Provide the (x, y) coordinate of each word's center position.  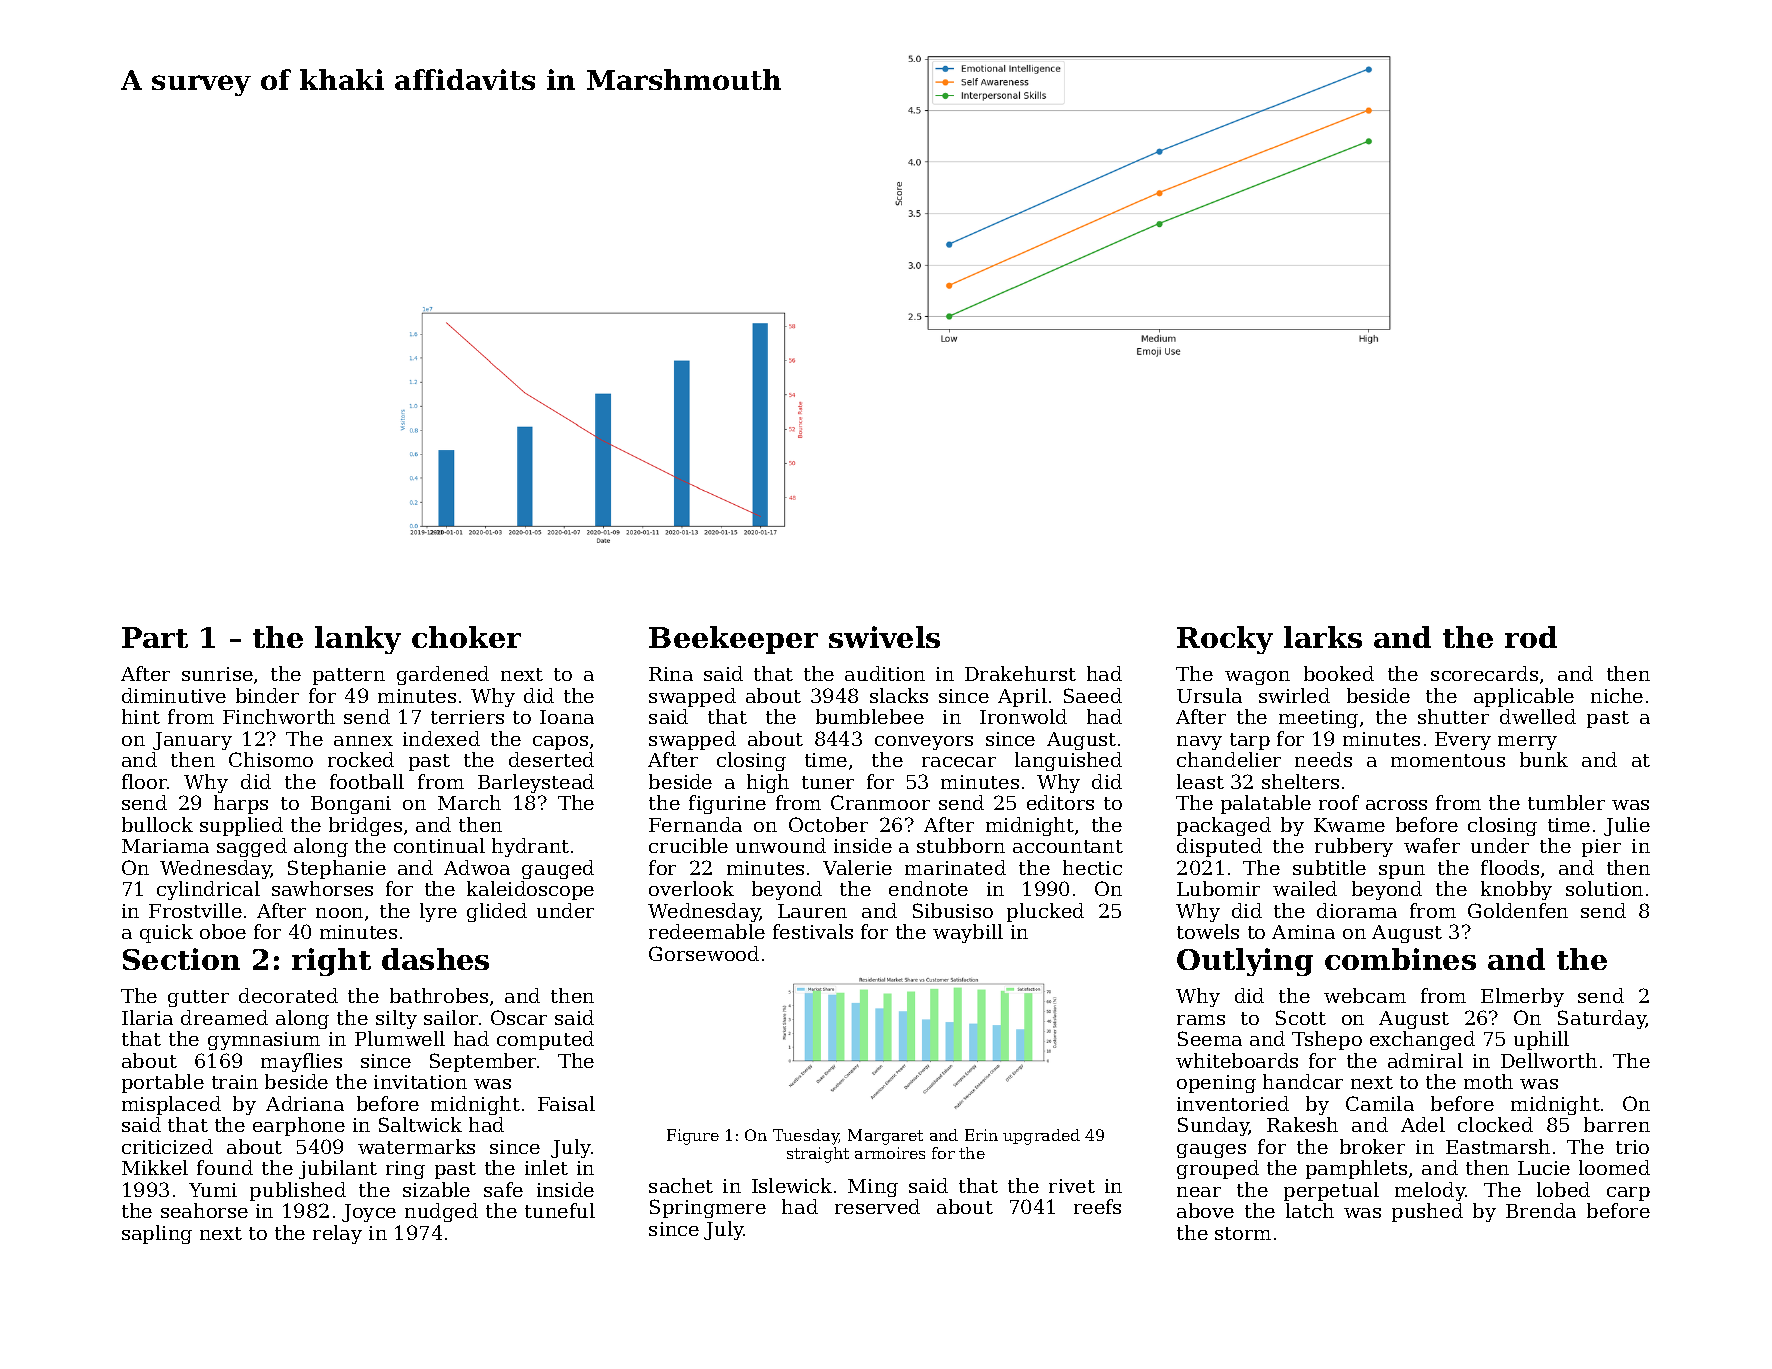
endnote (928, 888)
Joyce (369, 1213)
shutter (1453, 716)
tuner (828, 782)
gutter (198, 998)
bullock (157, 824)
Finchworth (279, 716)
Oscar (519, 1017)
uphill (1541, 1040)
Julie (1627, 826)
